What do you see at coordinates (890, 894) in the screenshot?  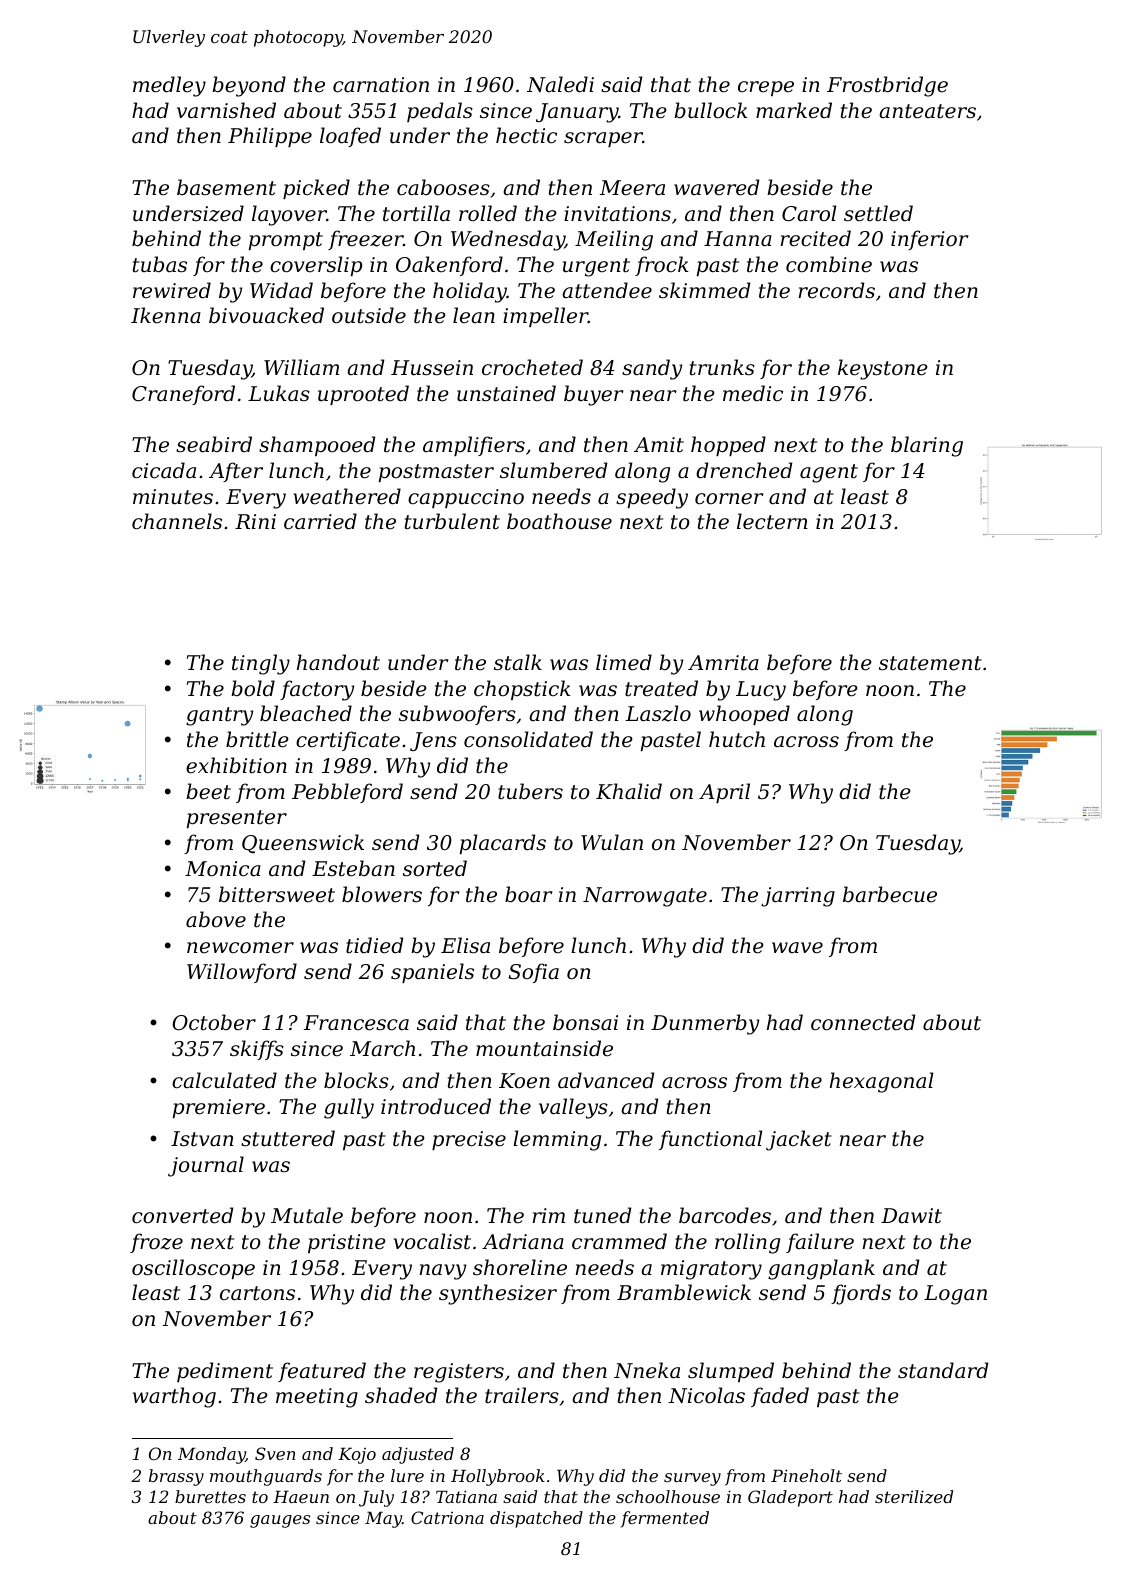 I see `barbecue` at bounding box center [890, 894].
